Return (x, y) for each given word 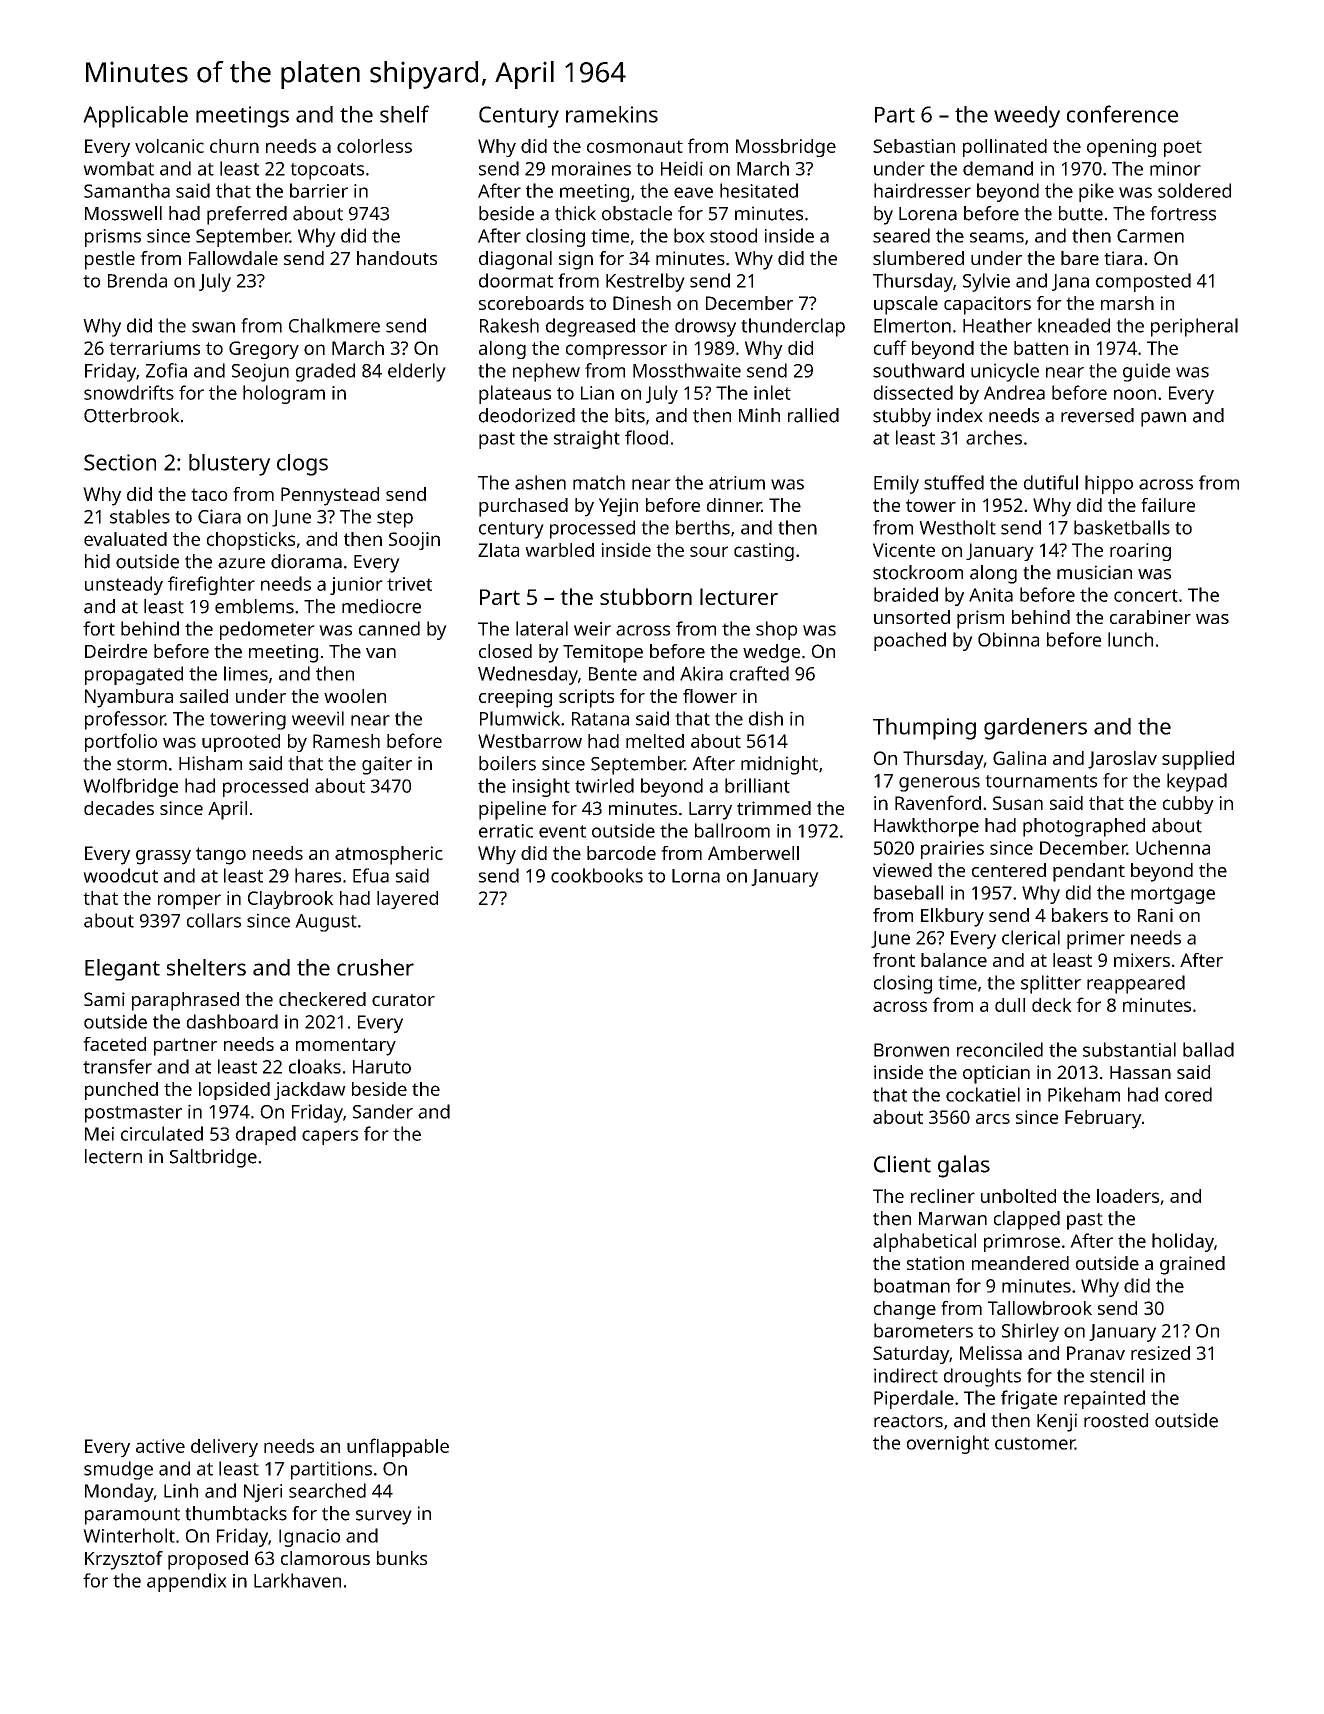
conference (1122, 114)
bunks (402, 1558)
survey (384, 1517)
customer (1035, 1443)
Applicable (135, 117)
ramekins (612, 114)
